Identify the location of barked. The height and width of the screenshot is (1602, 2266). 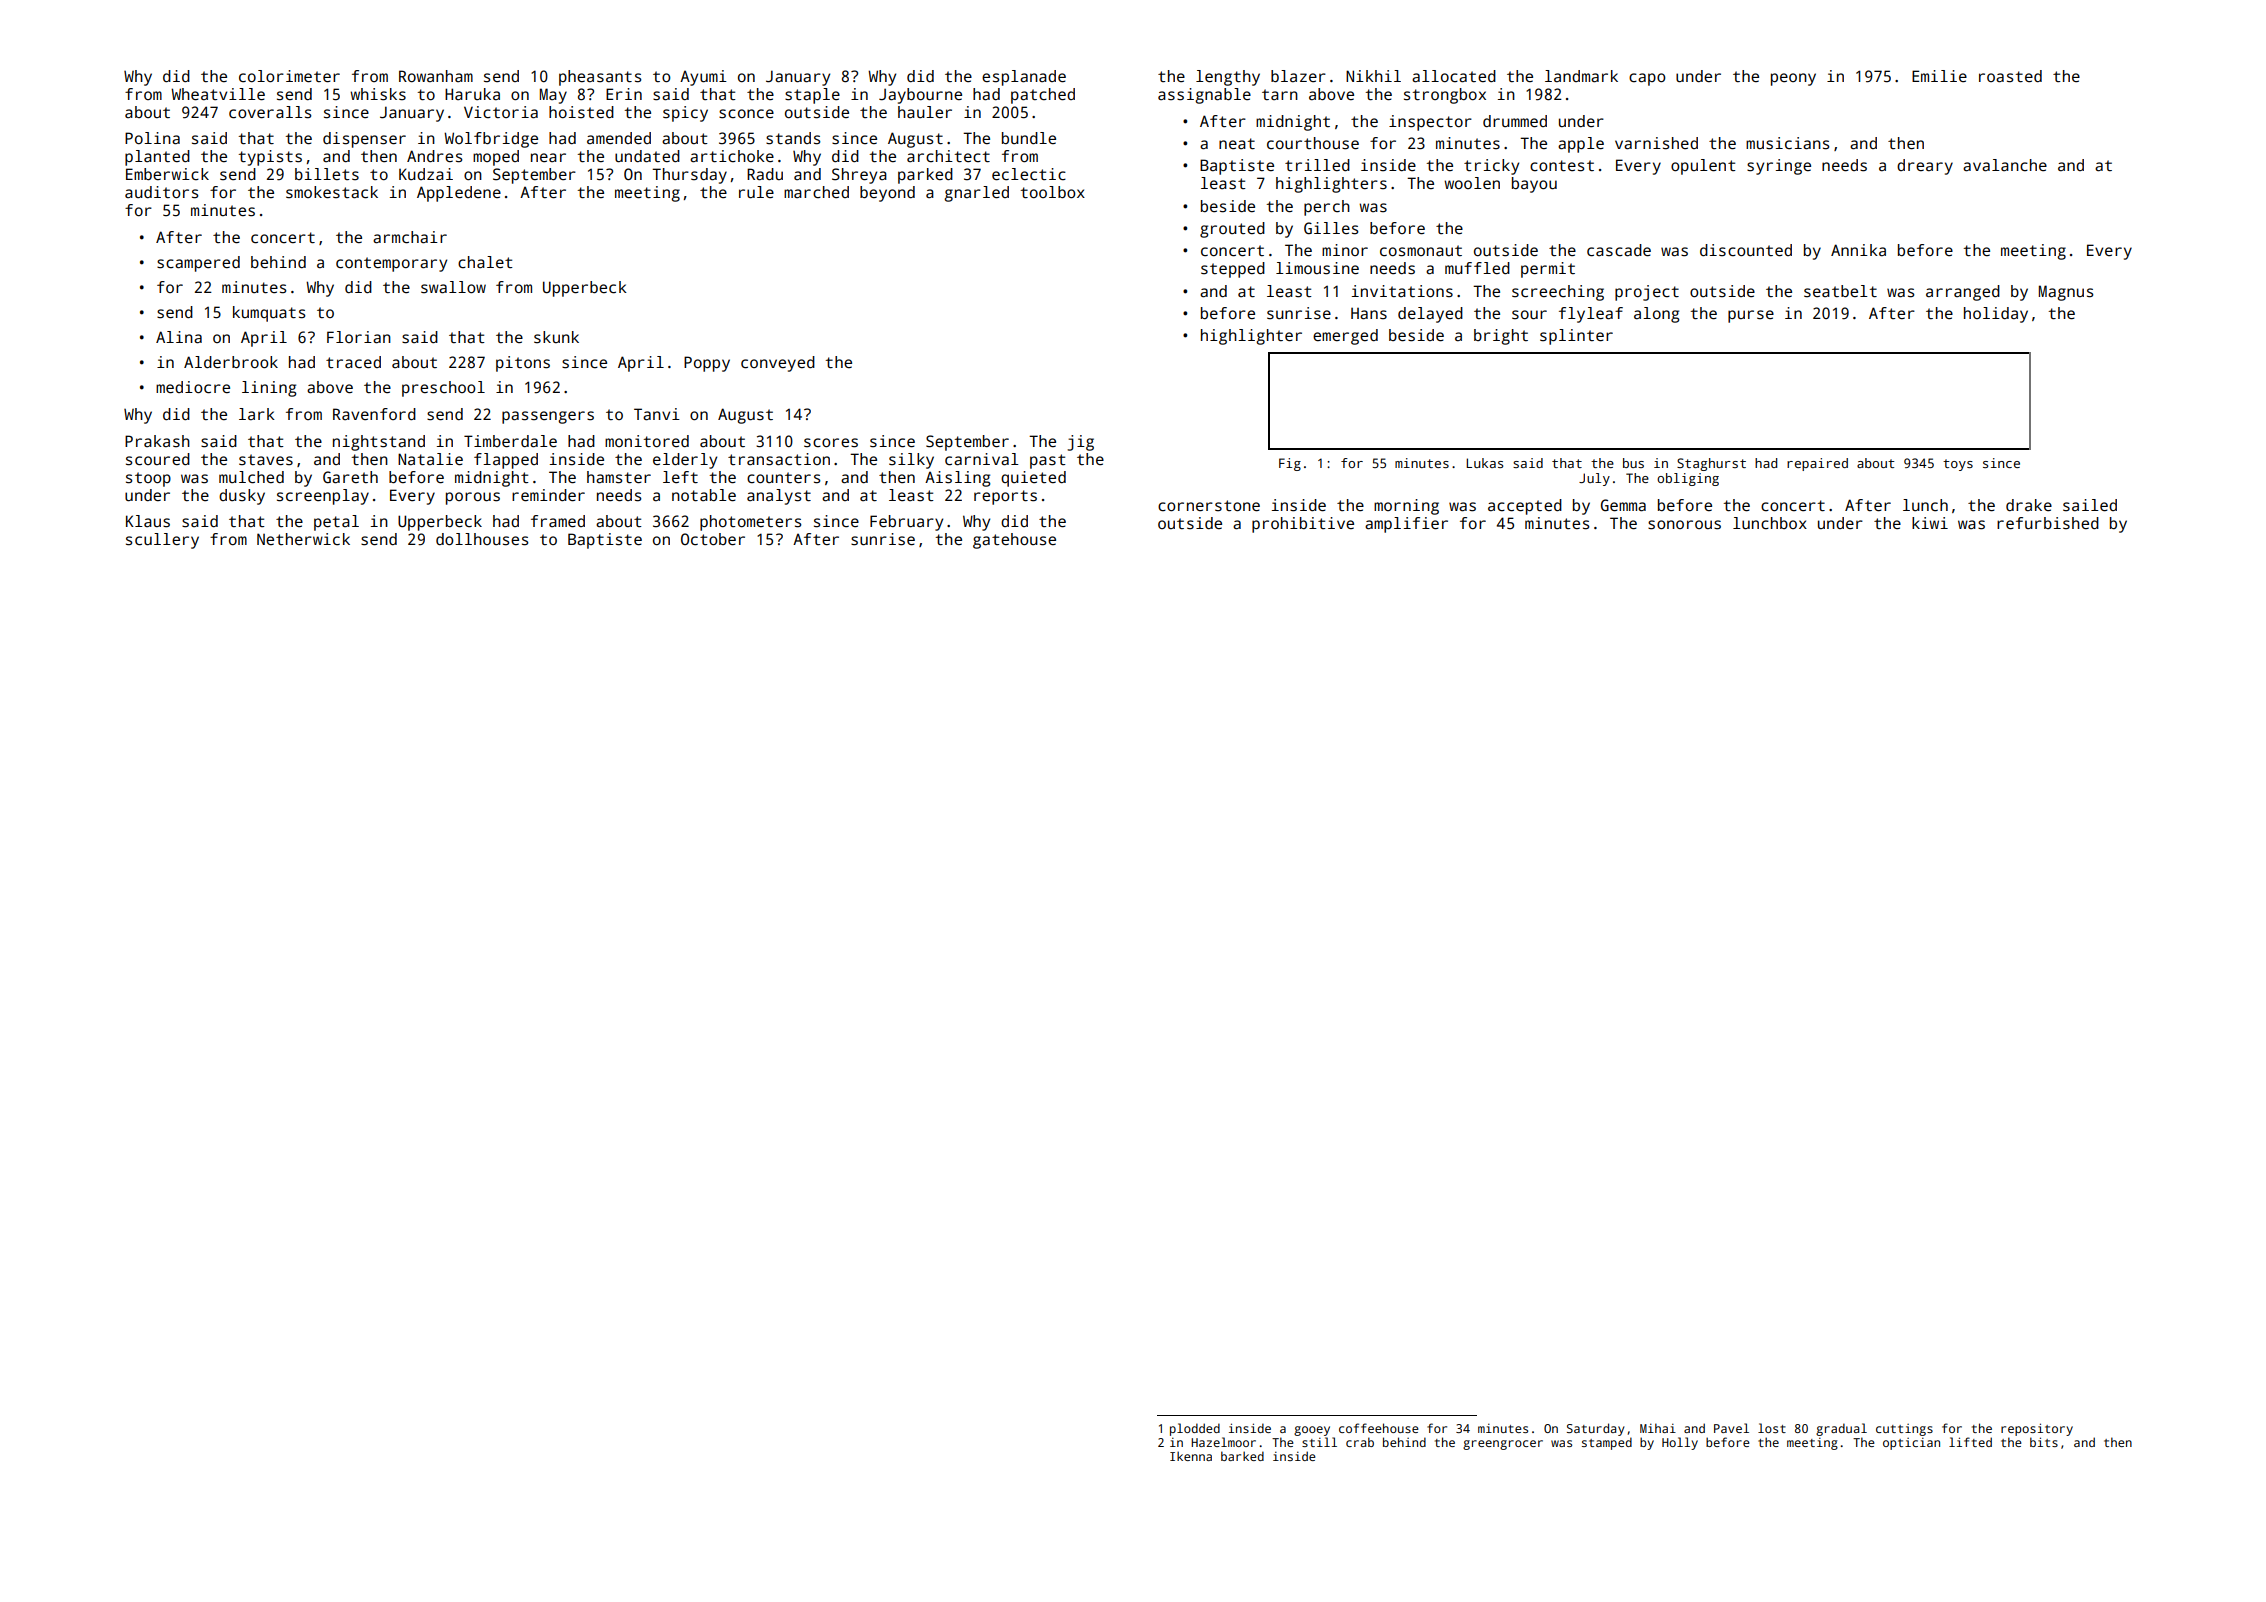
(1242, 1456).
